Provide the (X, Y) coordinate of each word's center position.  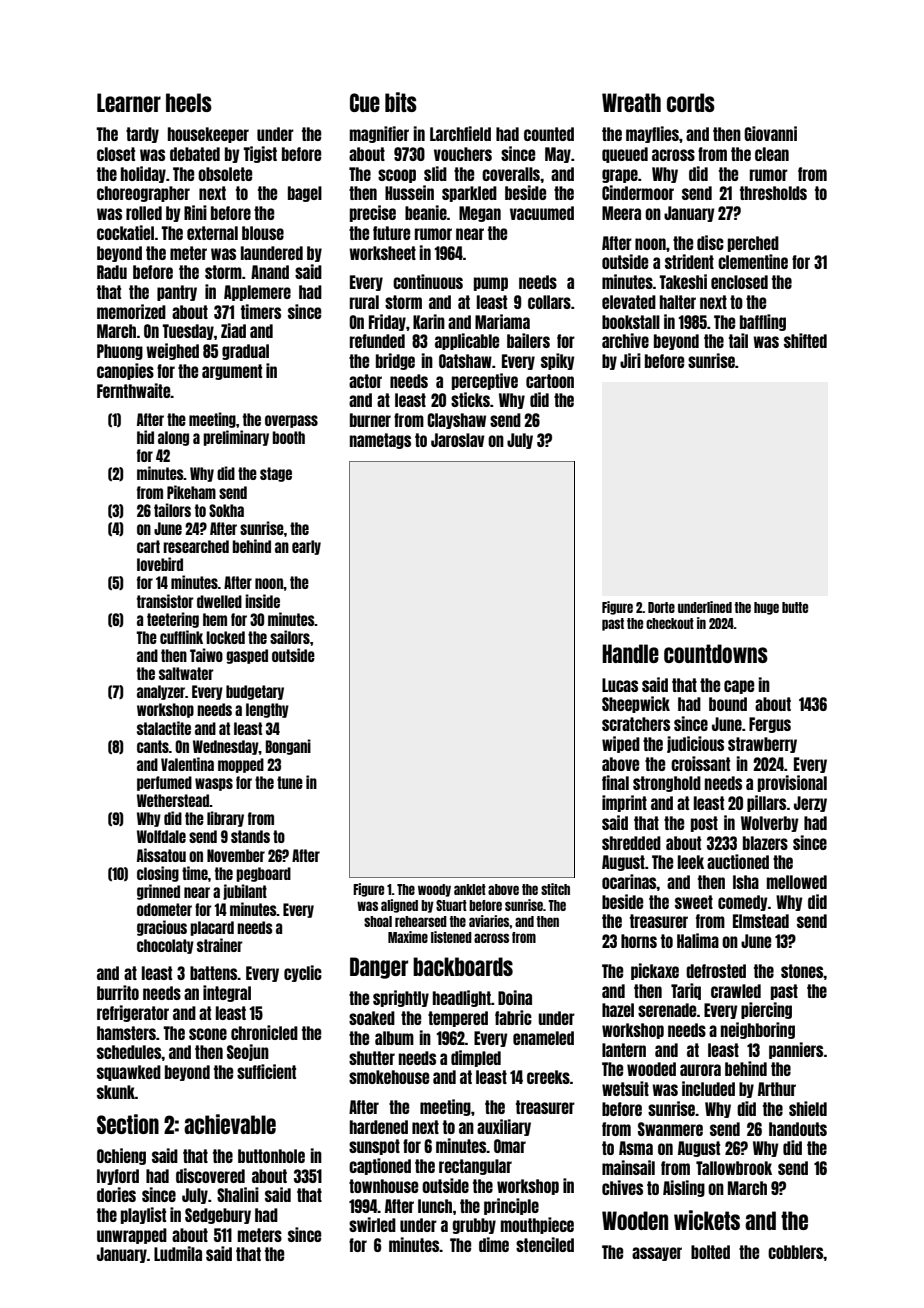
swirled (372, 1224)
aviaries (489, 921)
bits (401, 102)
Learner (129, 102)
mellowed (797, 882)
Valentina (187, 764)
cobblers (796, 1252)
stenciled (545, 1244)
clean (772, 154)
